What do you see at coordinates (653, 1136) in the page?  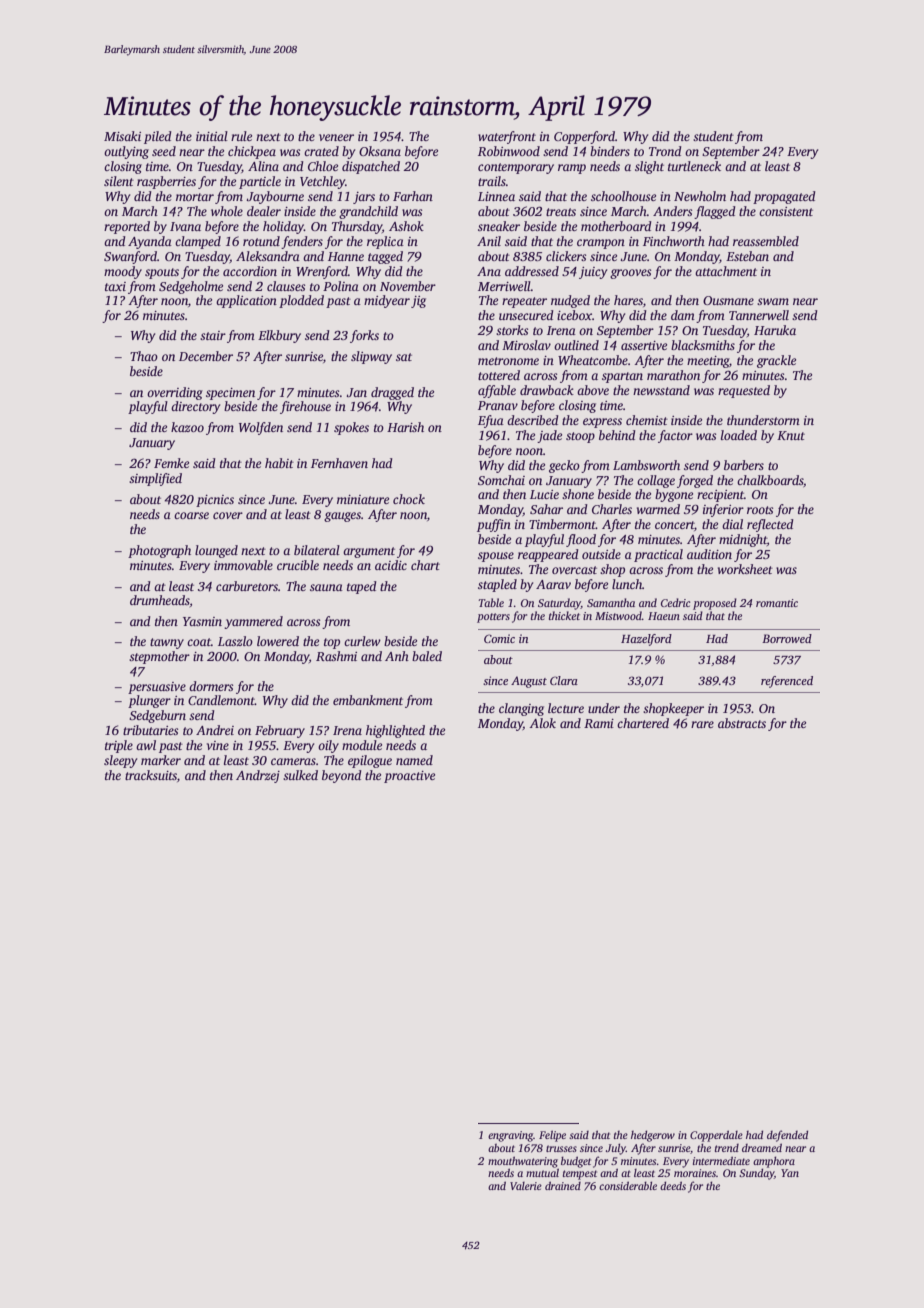 I see `hedgerow` at bounding box center [653, 1136].
